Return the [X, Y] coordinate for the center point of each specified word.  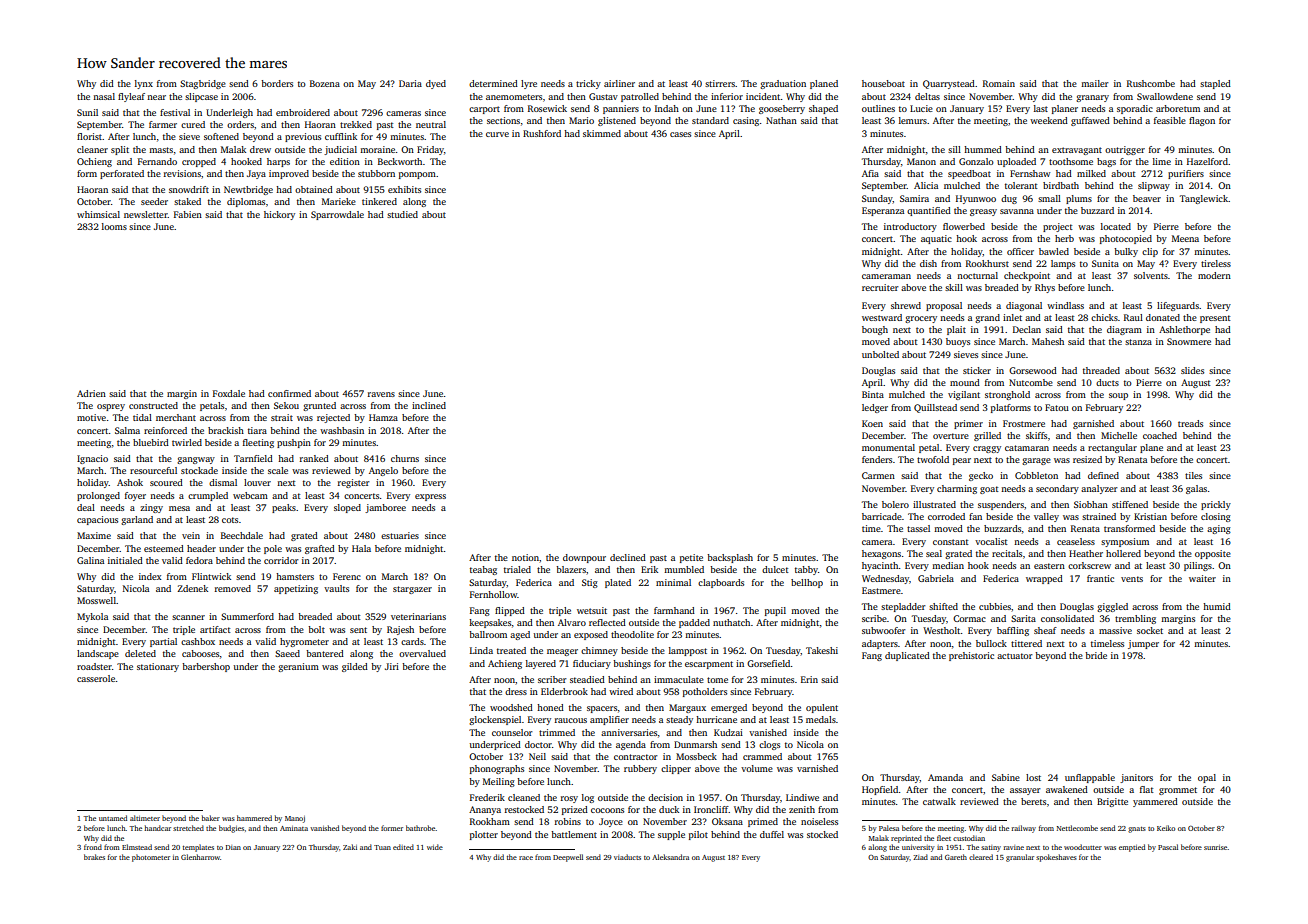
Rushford [542, 133]
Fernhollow [493, 594]
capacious [97, 520]
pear [962, 461]
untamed [113, 818]
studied [402, 214]
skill [954, 287]
